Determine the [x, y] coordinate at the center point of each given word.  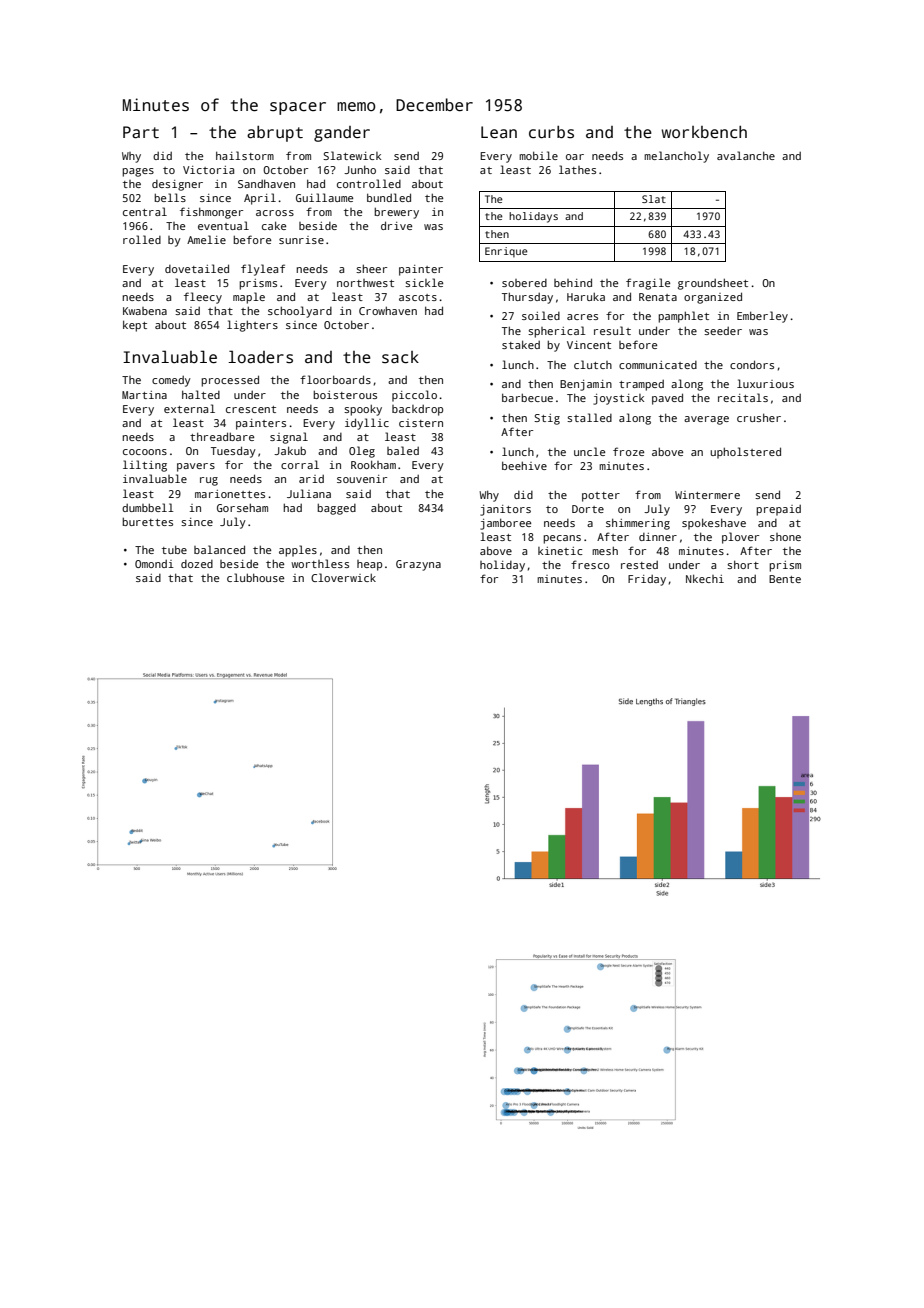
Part [141, 132]
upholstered [745, 453]
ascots [418, 297]
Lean [499, 132]
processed [230, 381]
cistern [421, 423]
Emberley [762, 317]
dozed [197, 564]
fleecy [203, 298]
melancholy [676, 157]
